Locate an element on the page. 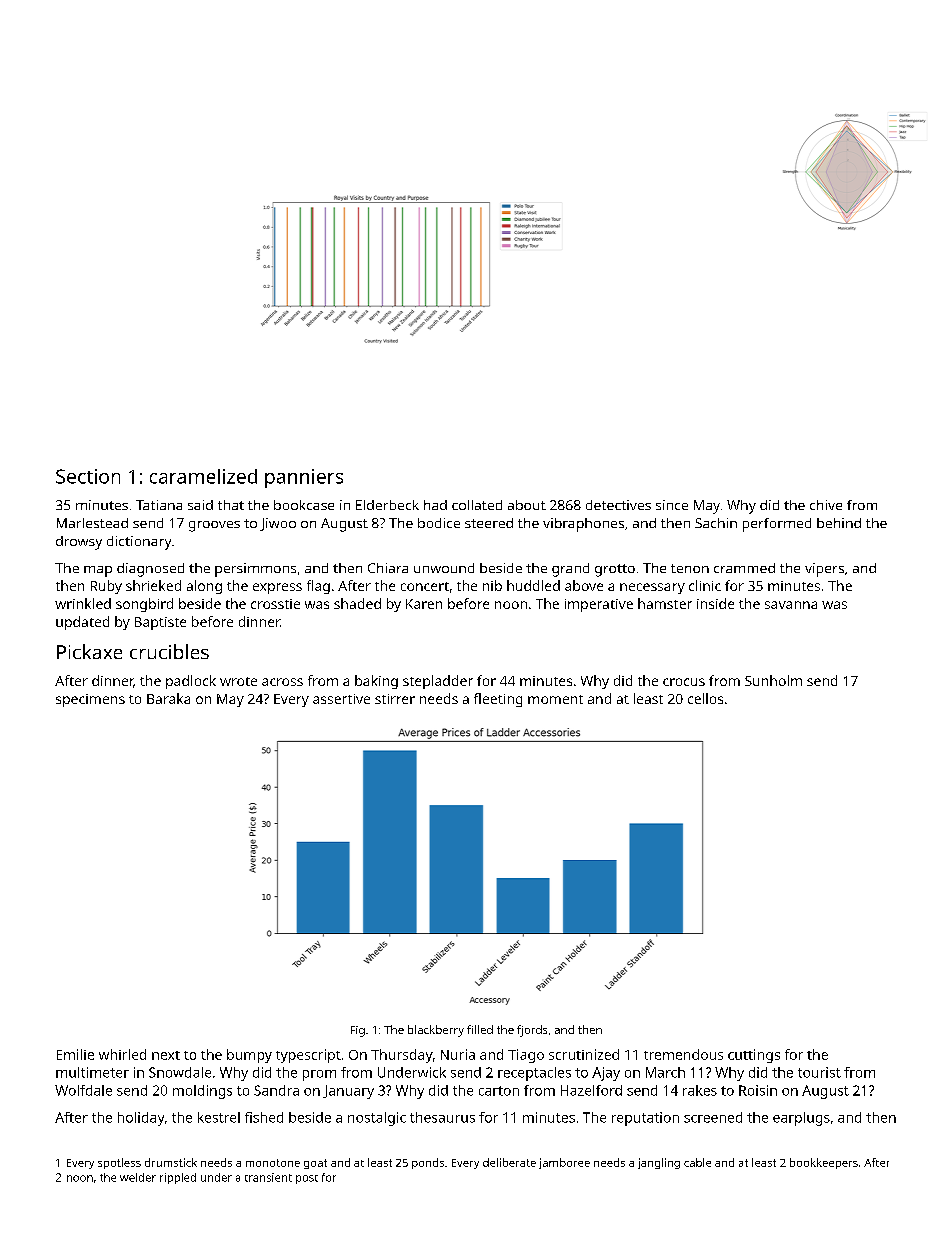 The height and width of the image is (1233, 952). cellos is located at coordinates (705, 698).
